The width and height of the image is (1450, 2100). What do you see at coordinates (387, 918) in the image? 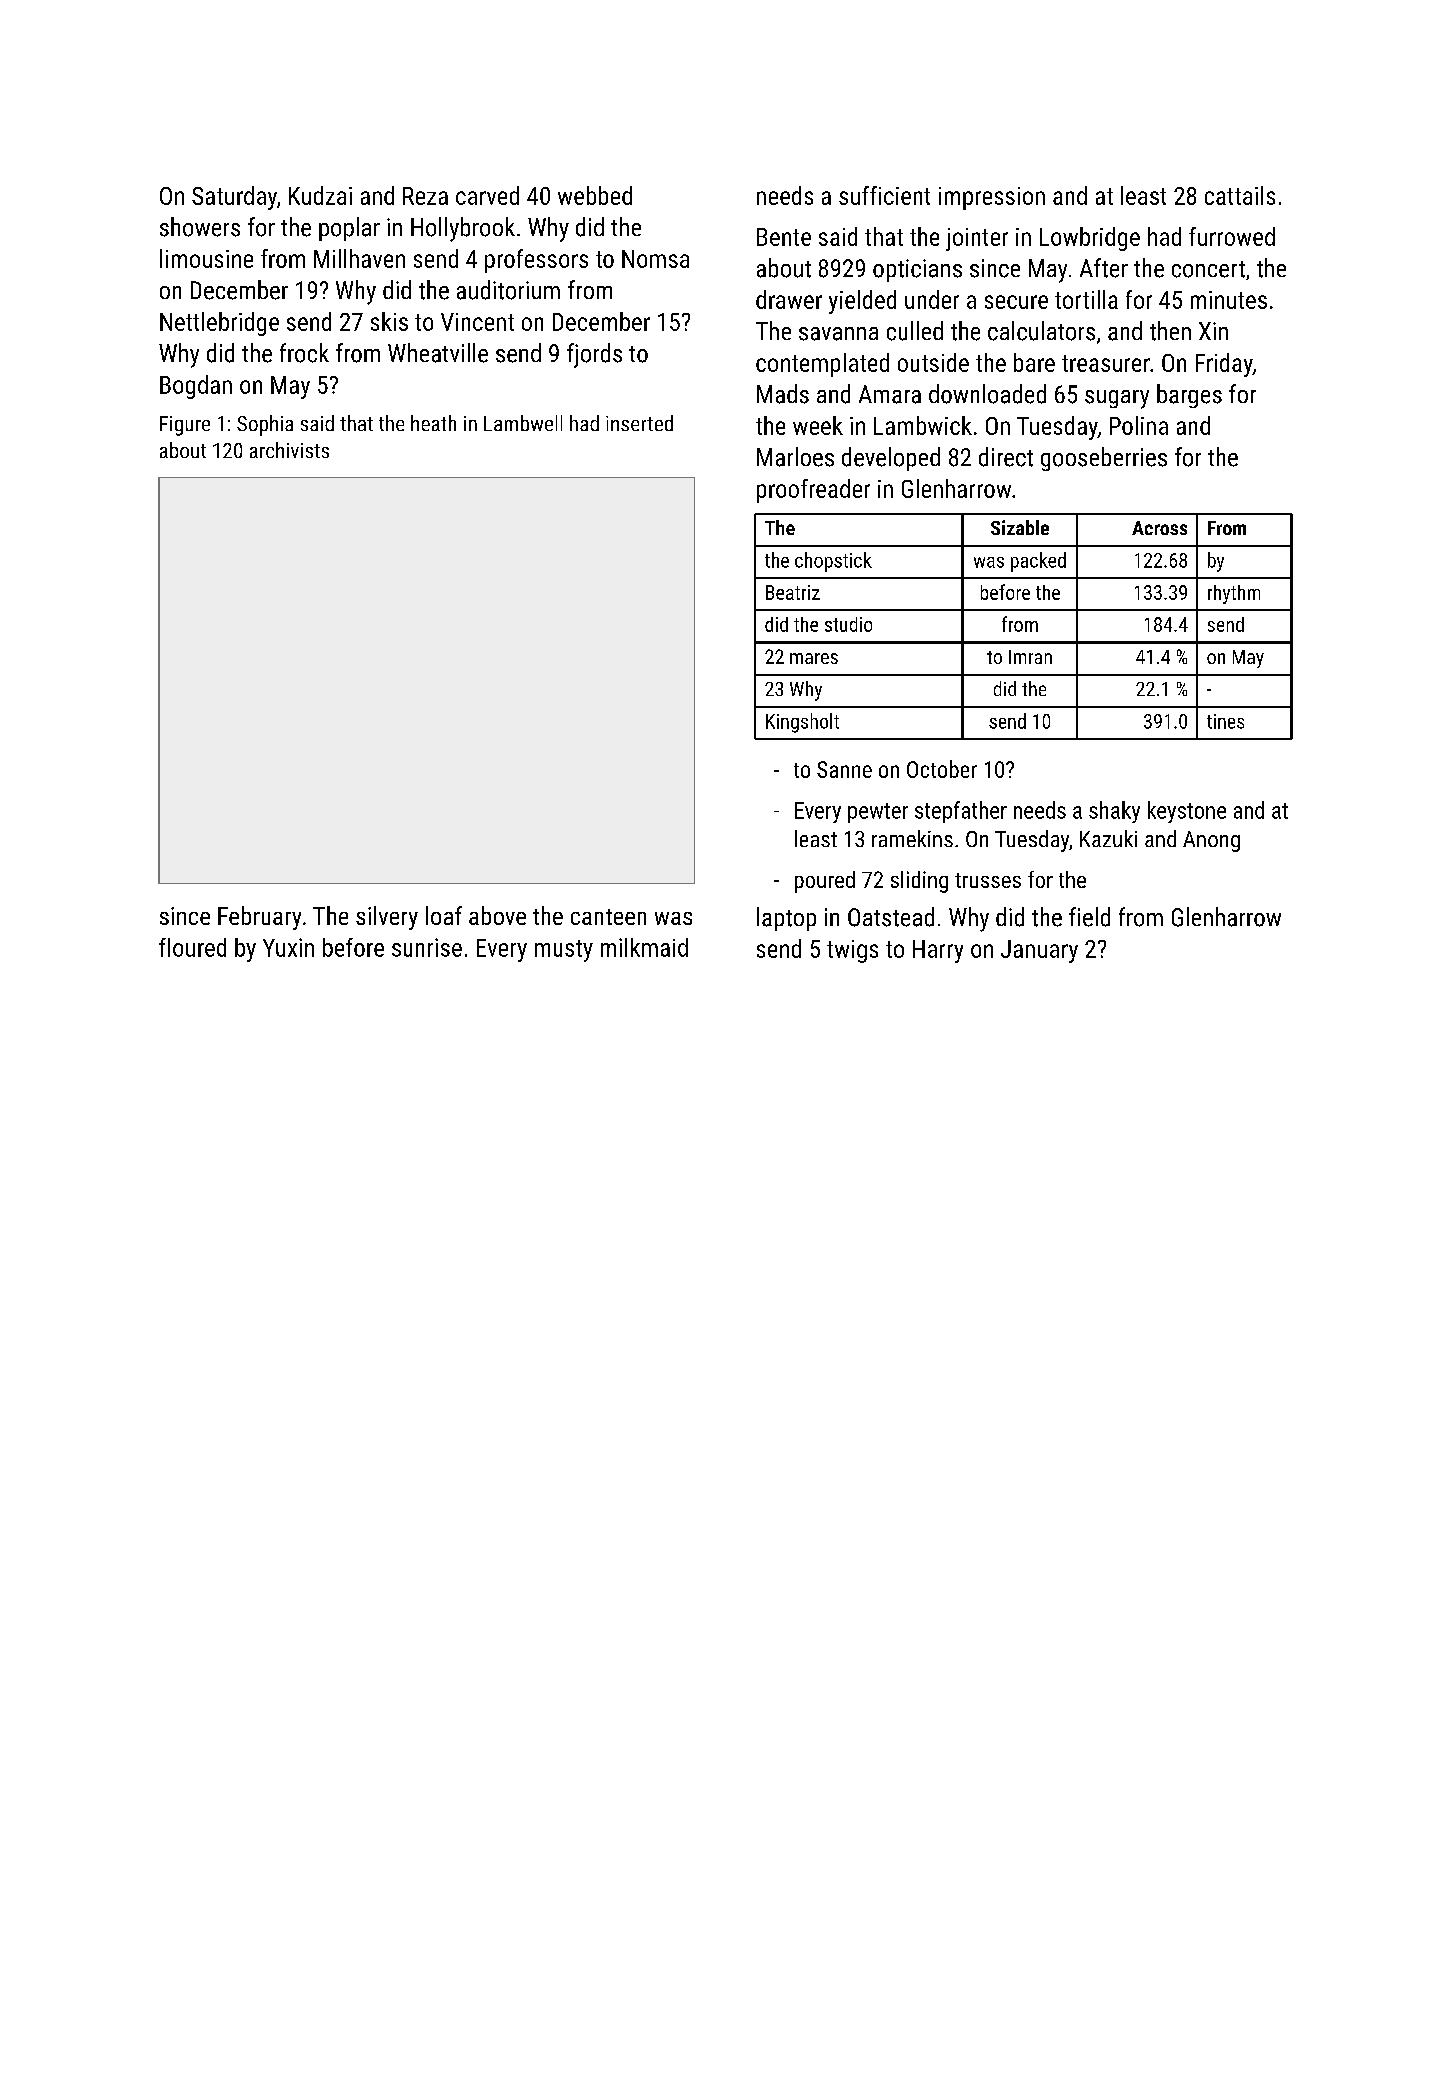
I see `silvery` at bounding box center [387, 918].
